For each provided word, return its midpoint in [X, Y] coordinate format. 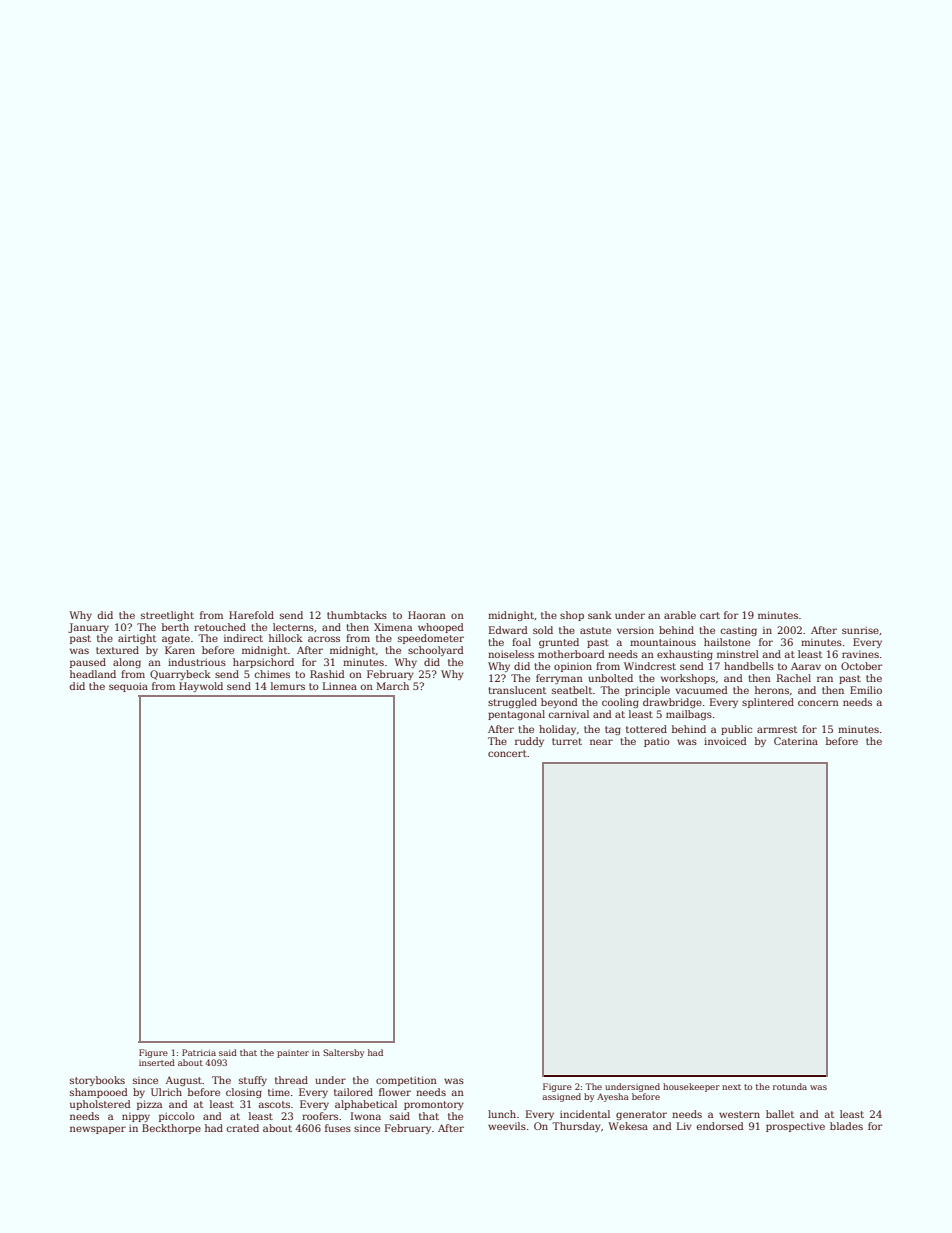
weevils [507, 1126]
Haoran [427, 615]
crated [242, 1128]
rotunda [790, 1086]
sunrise [860, 630]
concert [507, 753]
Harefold [251, 615]
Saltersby [344, 1053]
